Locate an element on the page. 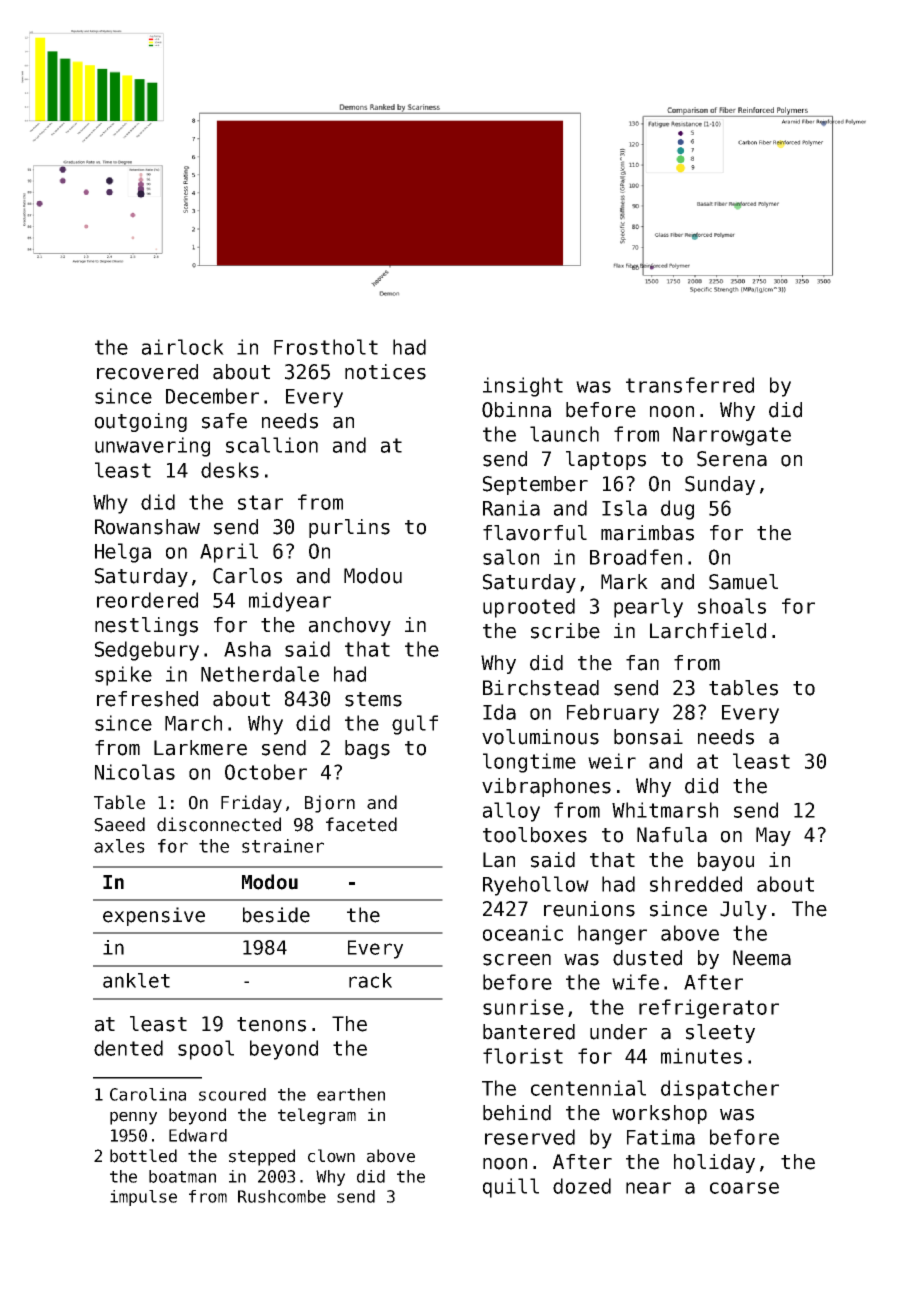  shoals is located at coordinates (732, 606).
